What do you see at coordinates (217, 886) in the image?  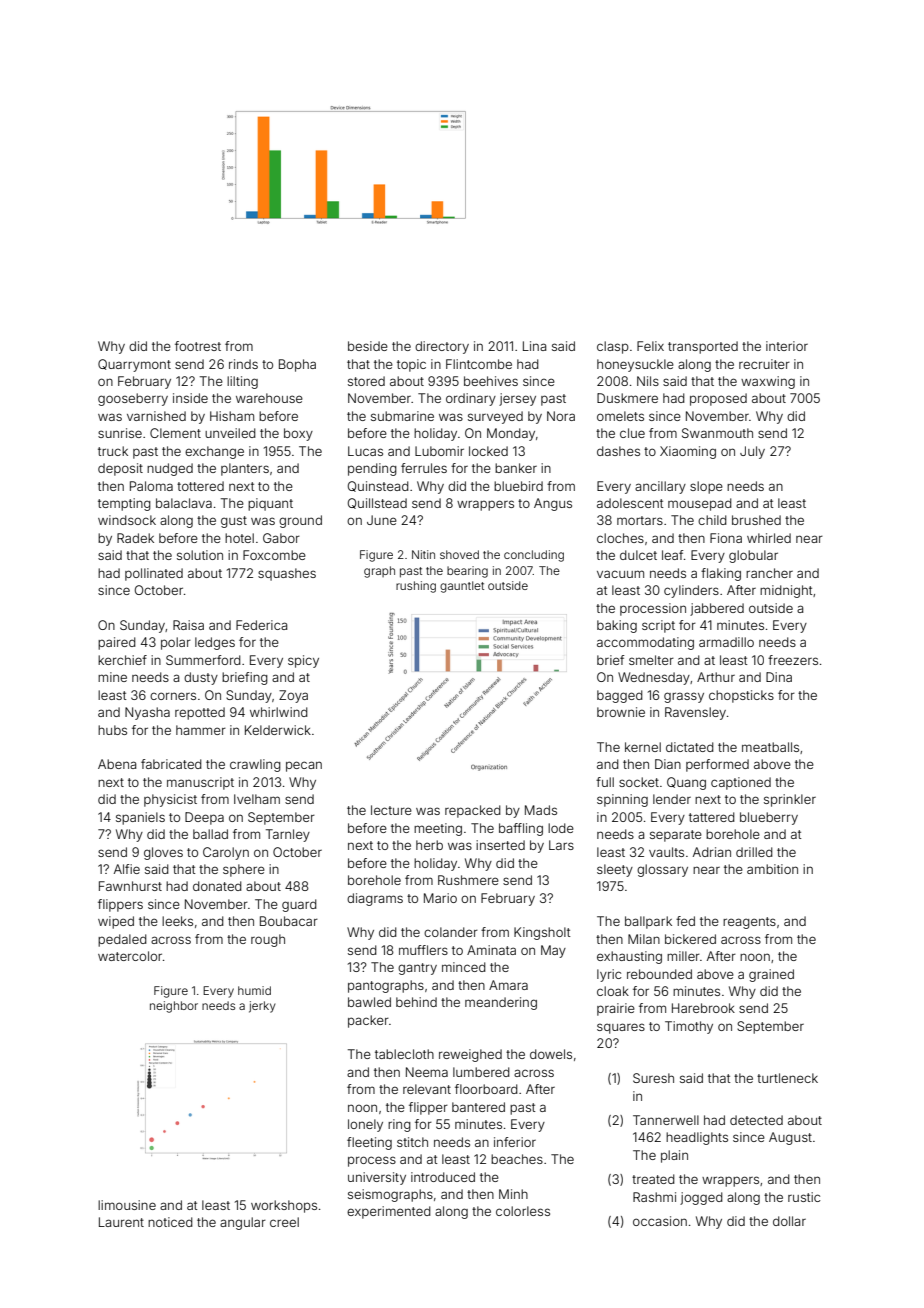 I see `donated` at bounding box center [217, 886].
